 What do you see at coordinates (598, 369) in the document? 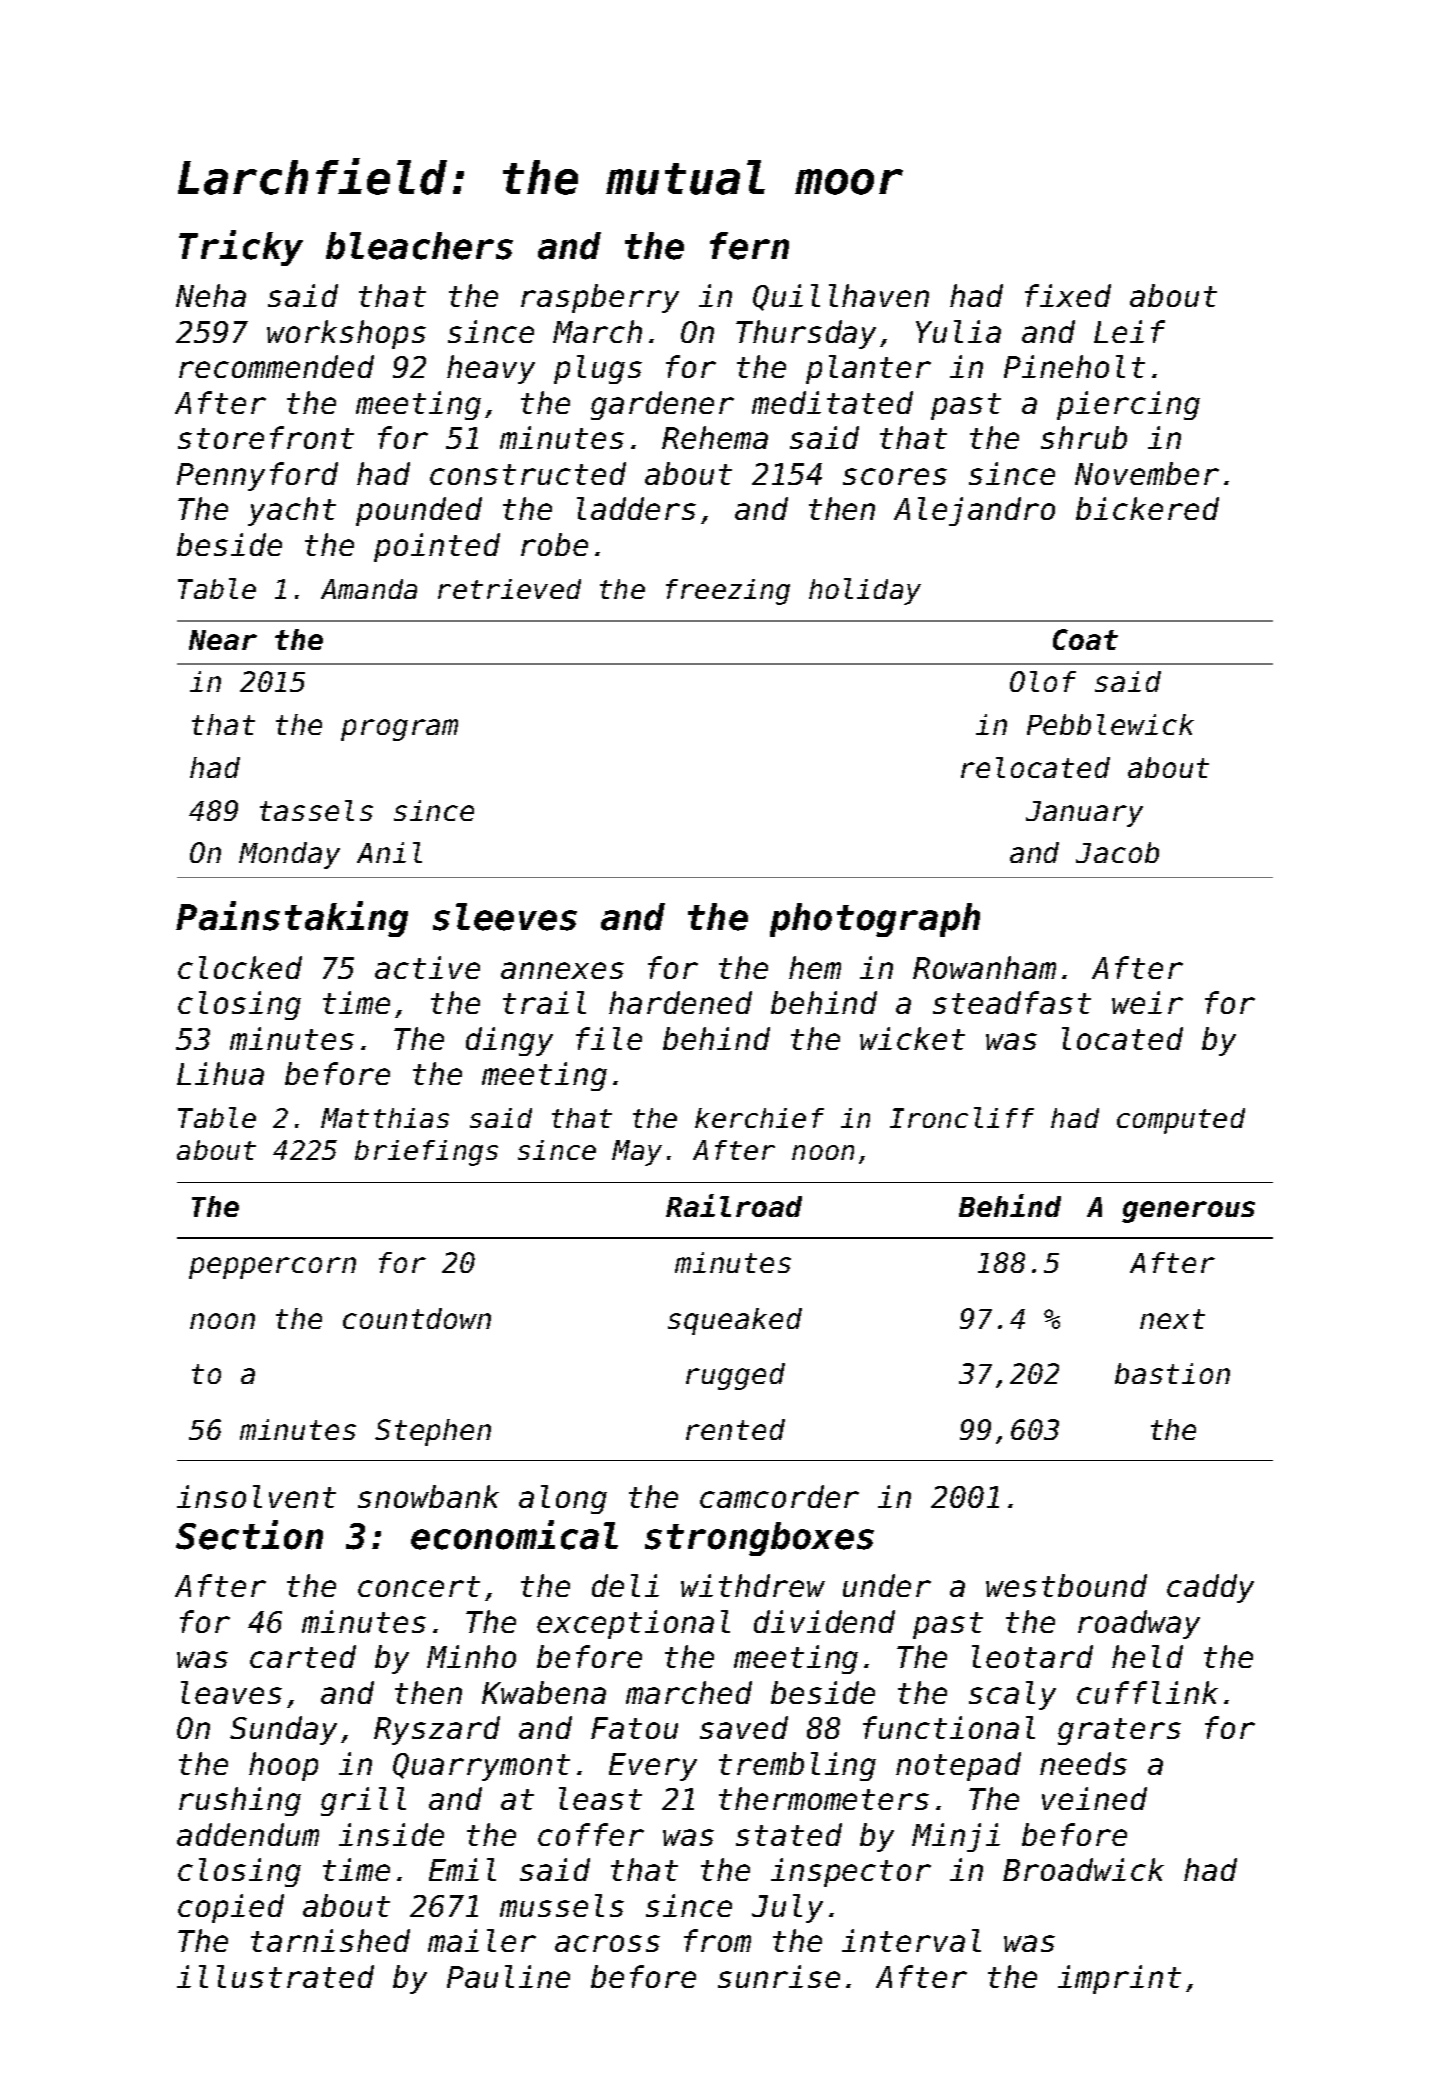
I see `plugs` at bounding box center [598, 369].
